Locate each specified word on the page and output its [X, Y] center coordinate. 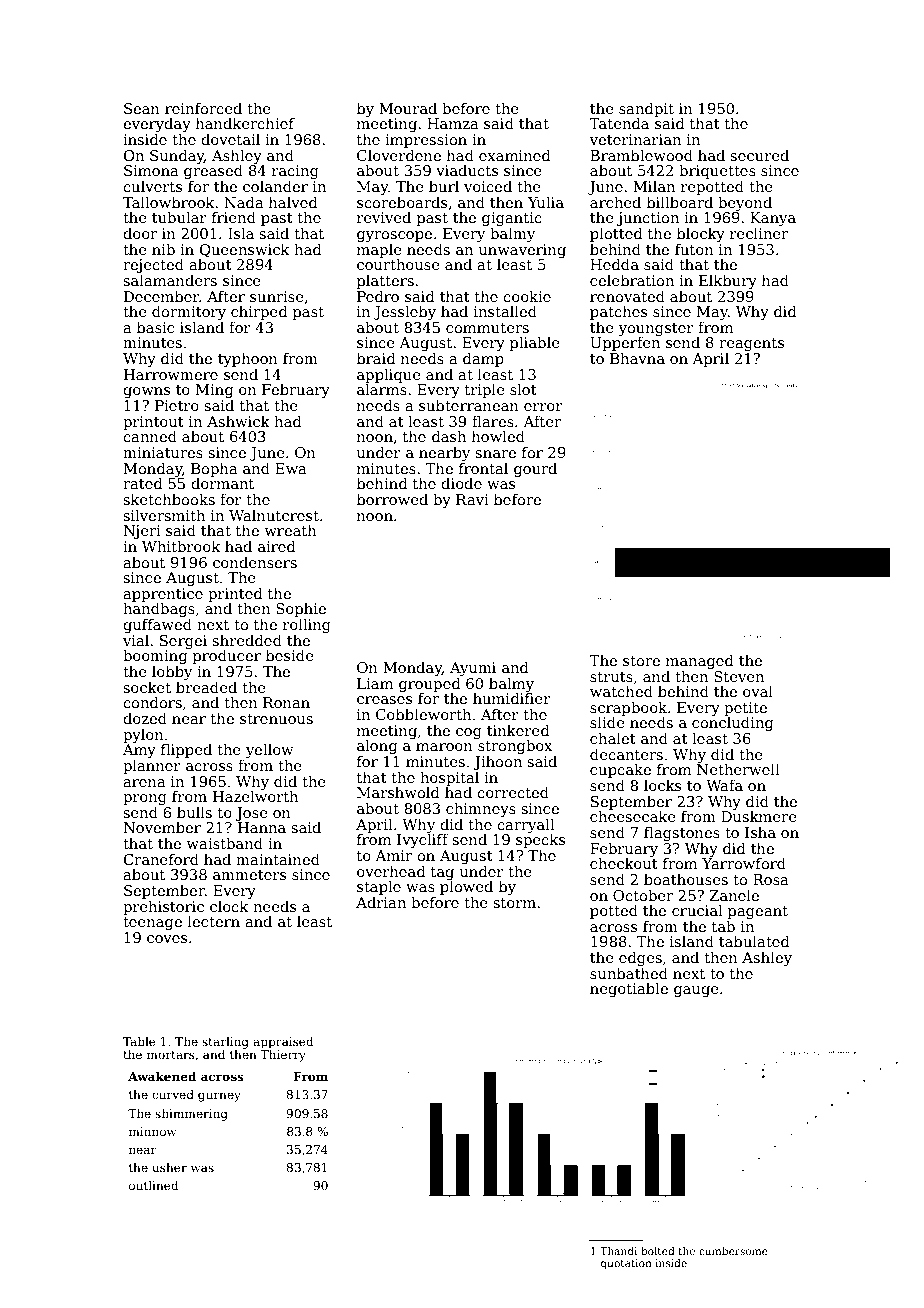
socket [147, 687]
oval [758, 691]
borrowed [392, 499]
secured [759, 155]
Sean [142, 108]
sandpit [646, 110]
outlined [153, 1185]
